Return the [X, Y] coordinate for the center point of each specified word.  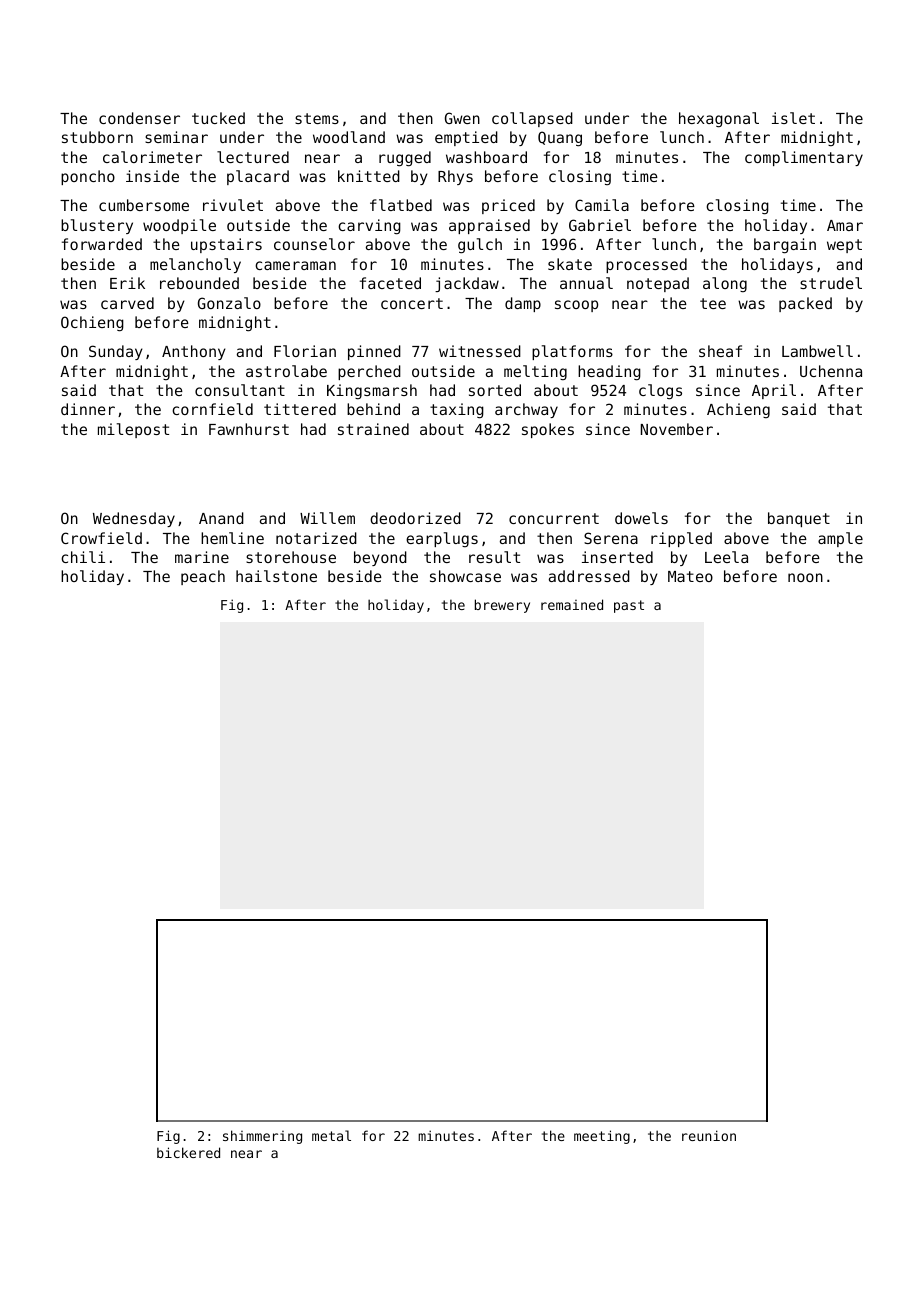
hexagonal [719, 120]
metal [331, 1135]
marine [202, 557]
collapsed [532, 119]
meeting [602, 1137]
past [629, 606]
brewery [502, 606]
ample [840, 539]
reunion [709, 1135]
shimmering [262, 1137]
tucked [218, 118]
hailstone [276, 576]
